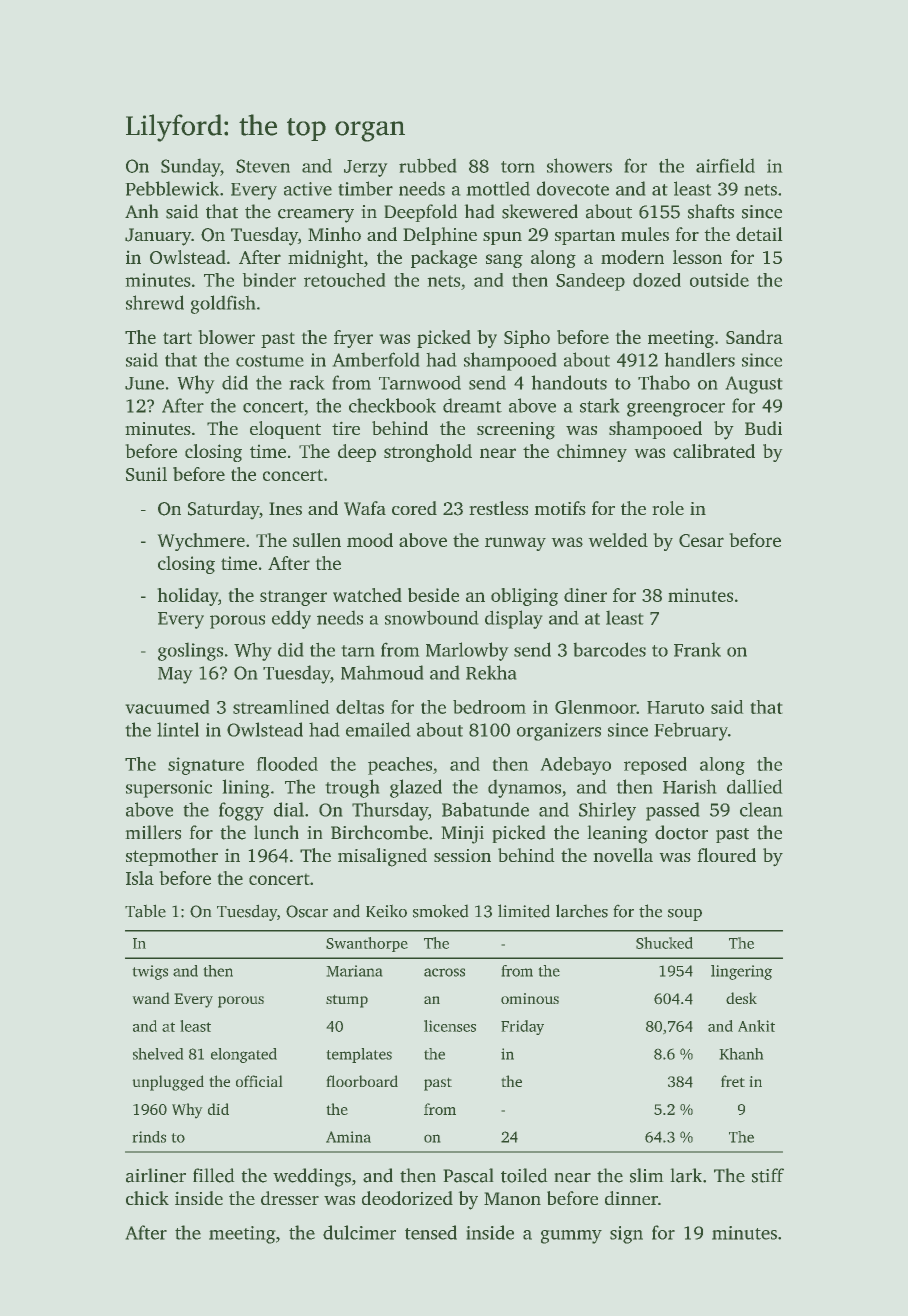 The height and width of the page is (1316, 908). Describe the element at coordinates (754, 385) in the page. I see `August` at that location.
